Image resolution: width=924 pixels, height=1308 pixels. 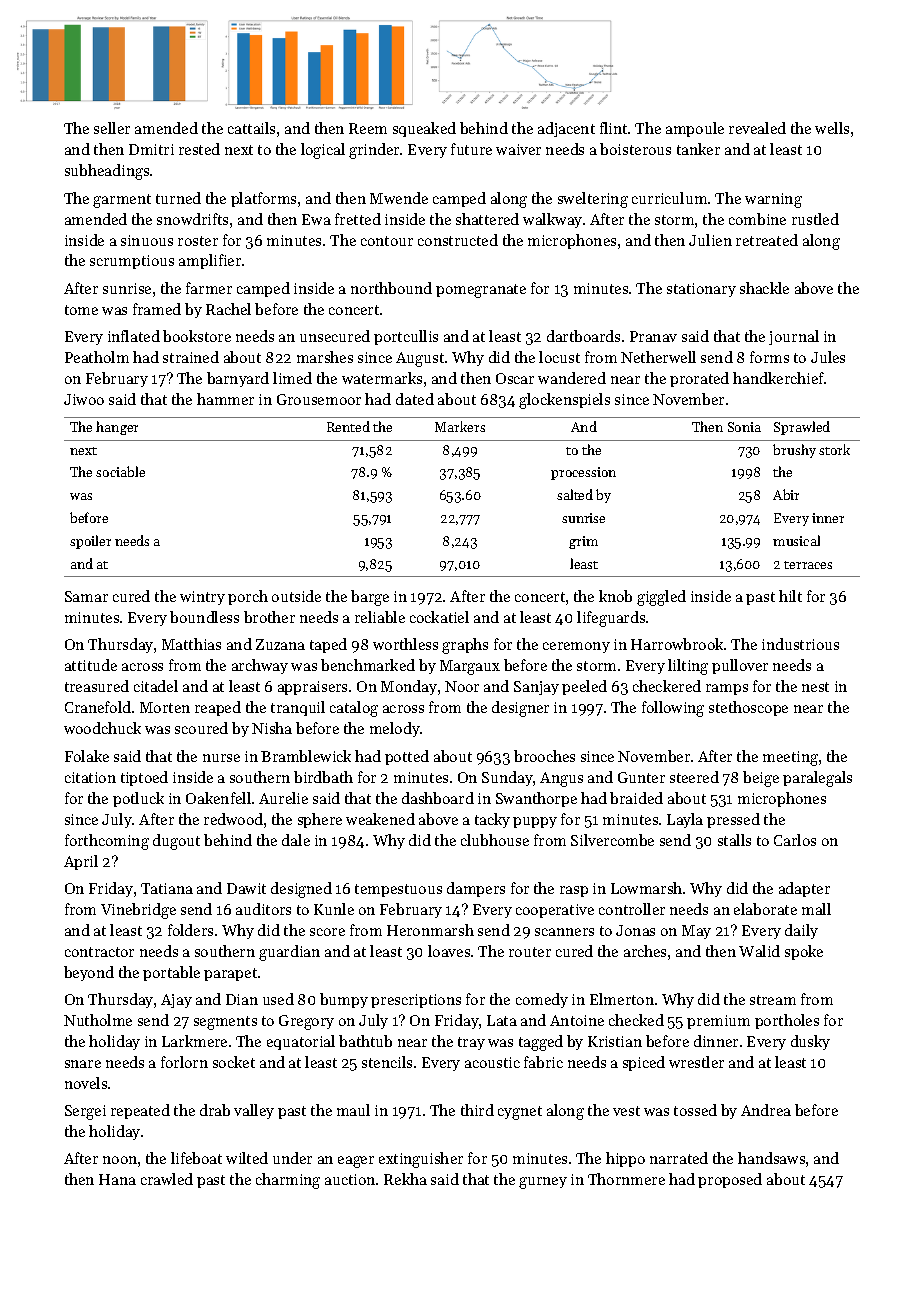 I want to click on ceremony, so click(x=576, y=647).
